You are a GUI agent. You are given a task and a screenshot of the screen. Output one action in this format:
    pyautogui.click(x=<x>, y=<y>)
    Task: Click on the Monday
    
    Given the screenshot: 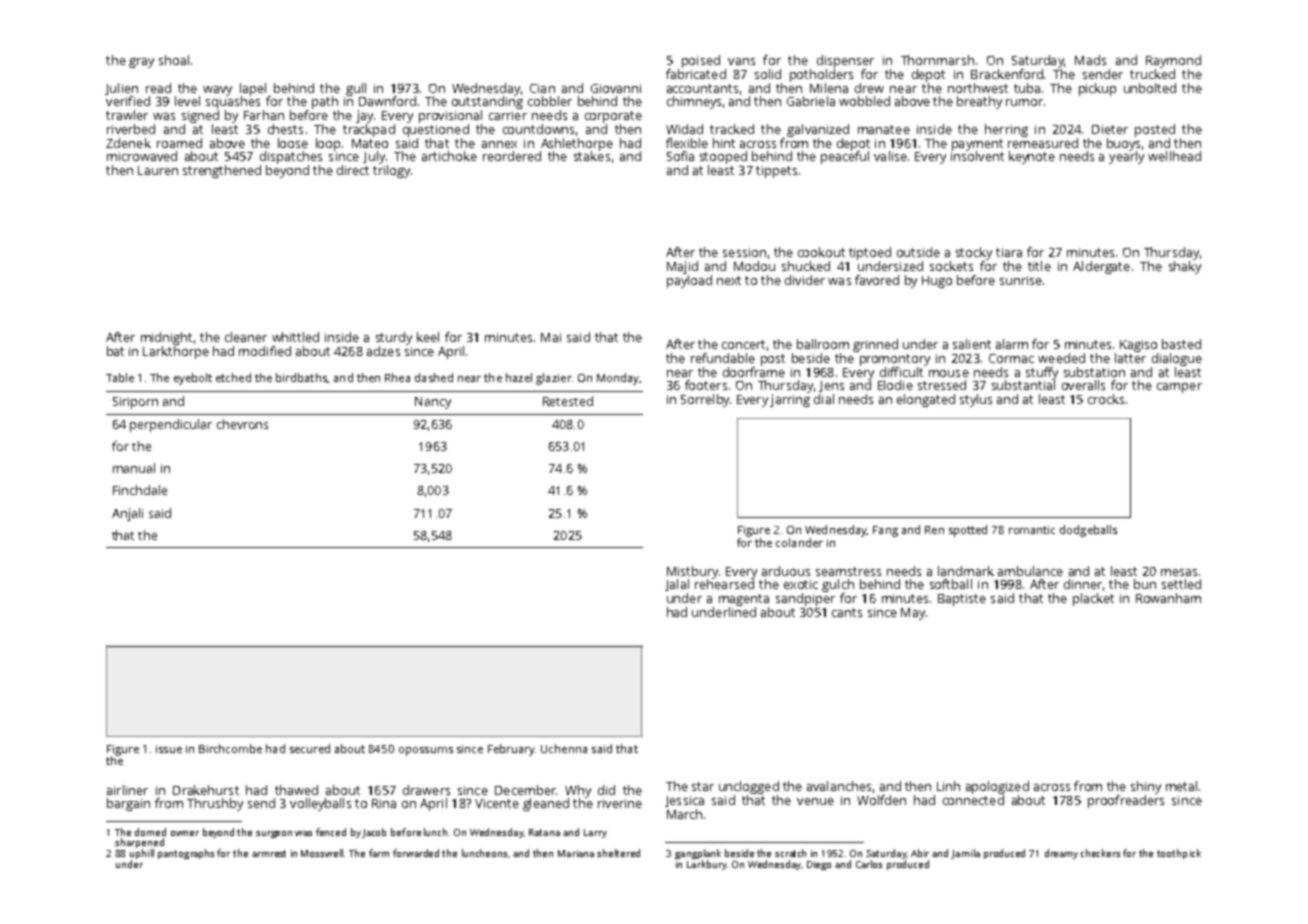 What is the action you would take?
    pyautogui.click(x=618, y=379)
